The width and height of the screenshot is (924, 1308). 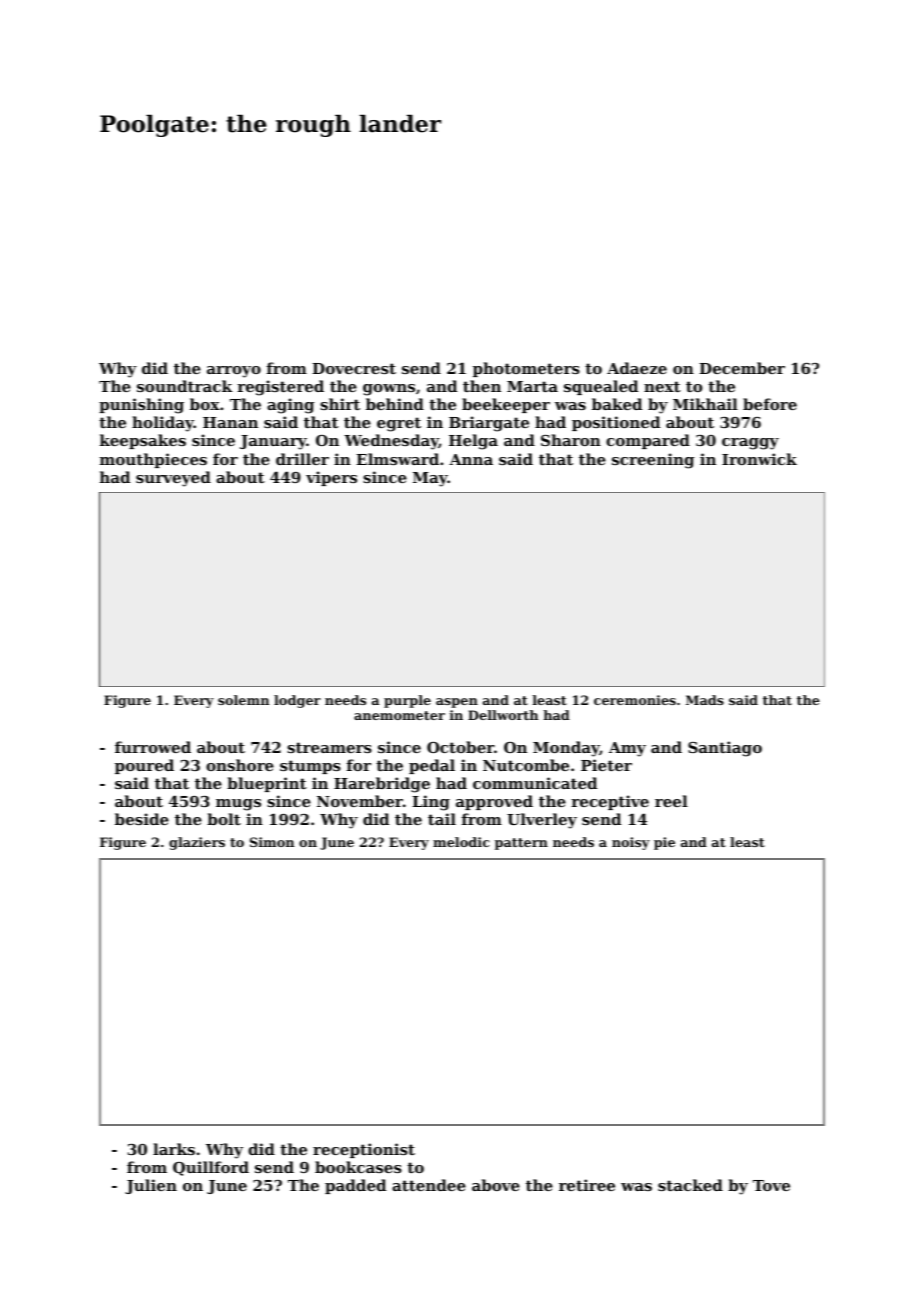 I want to click on melodic, so click(x=461, y=842).
